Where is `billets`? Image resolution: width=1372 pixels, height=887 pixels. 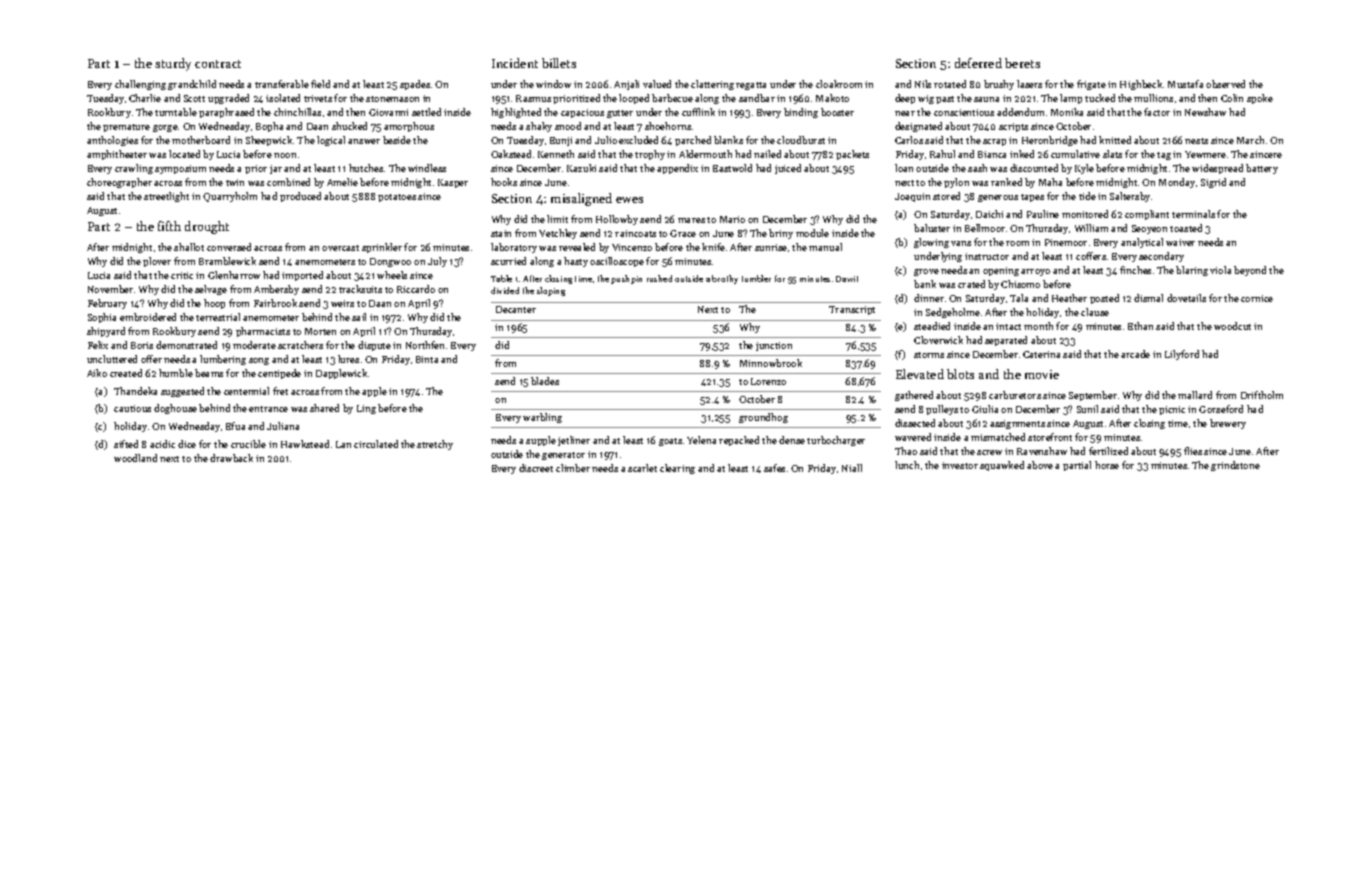
billets is located at coordinates (559, 63).
